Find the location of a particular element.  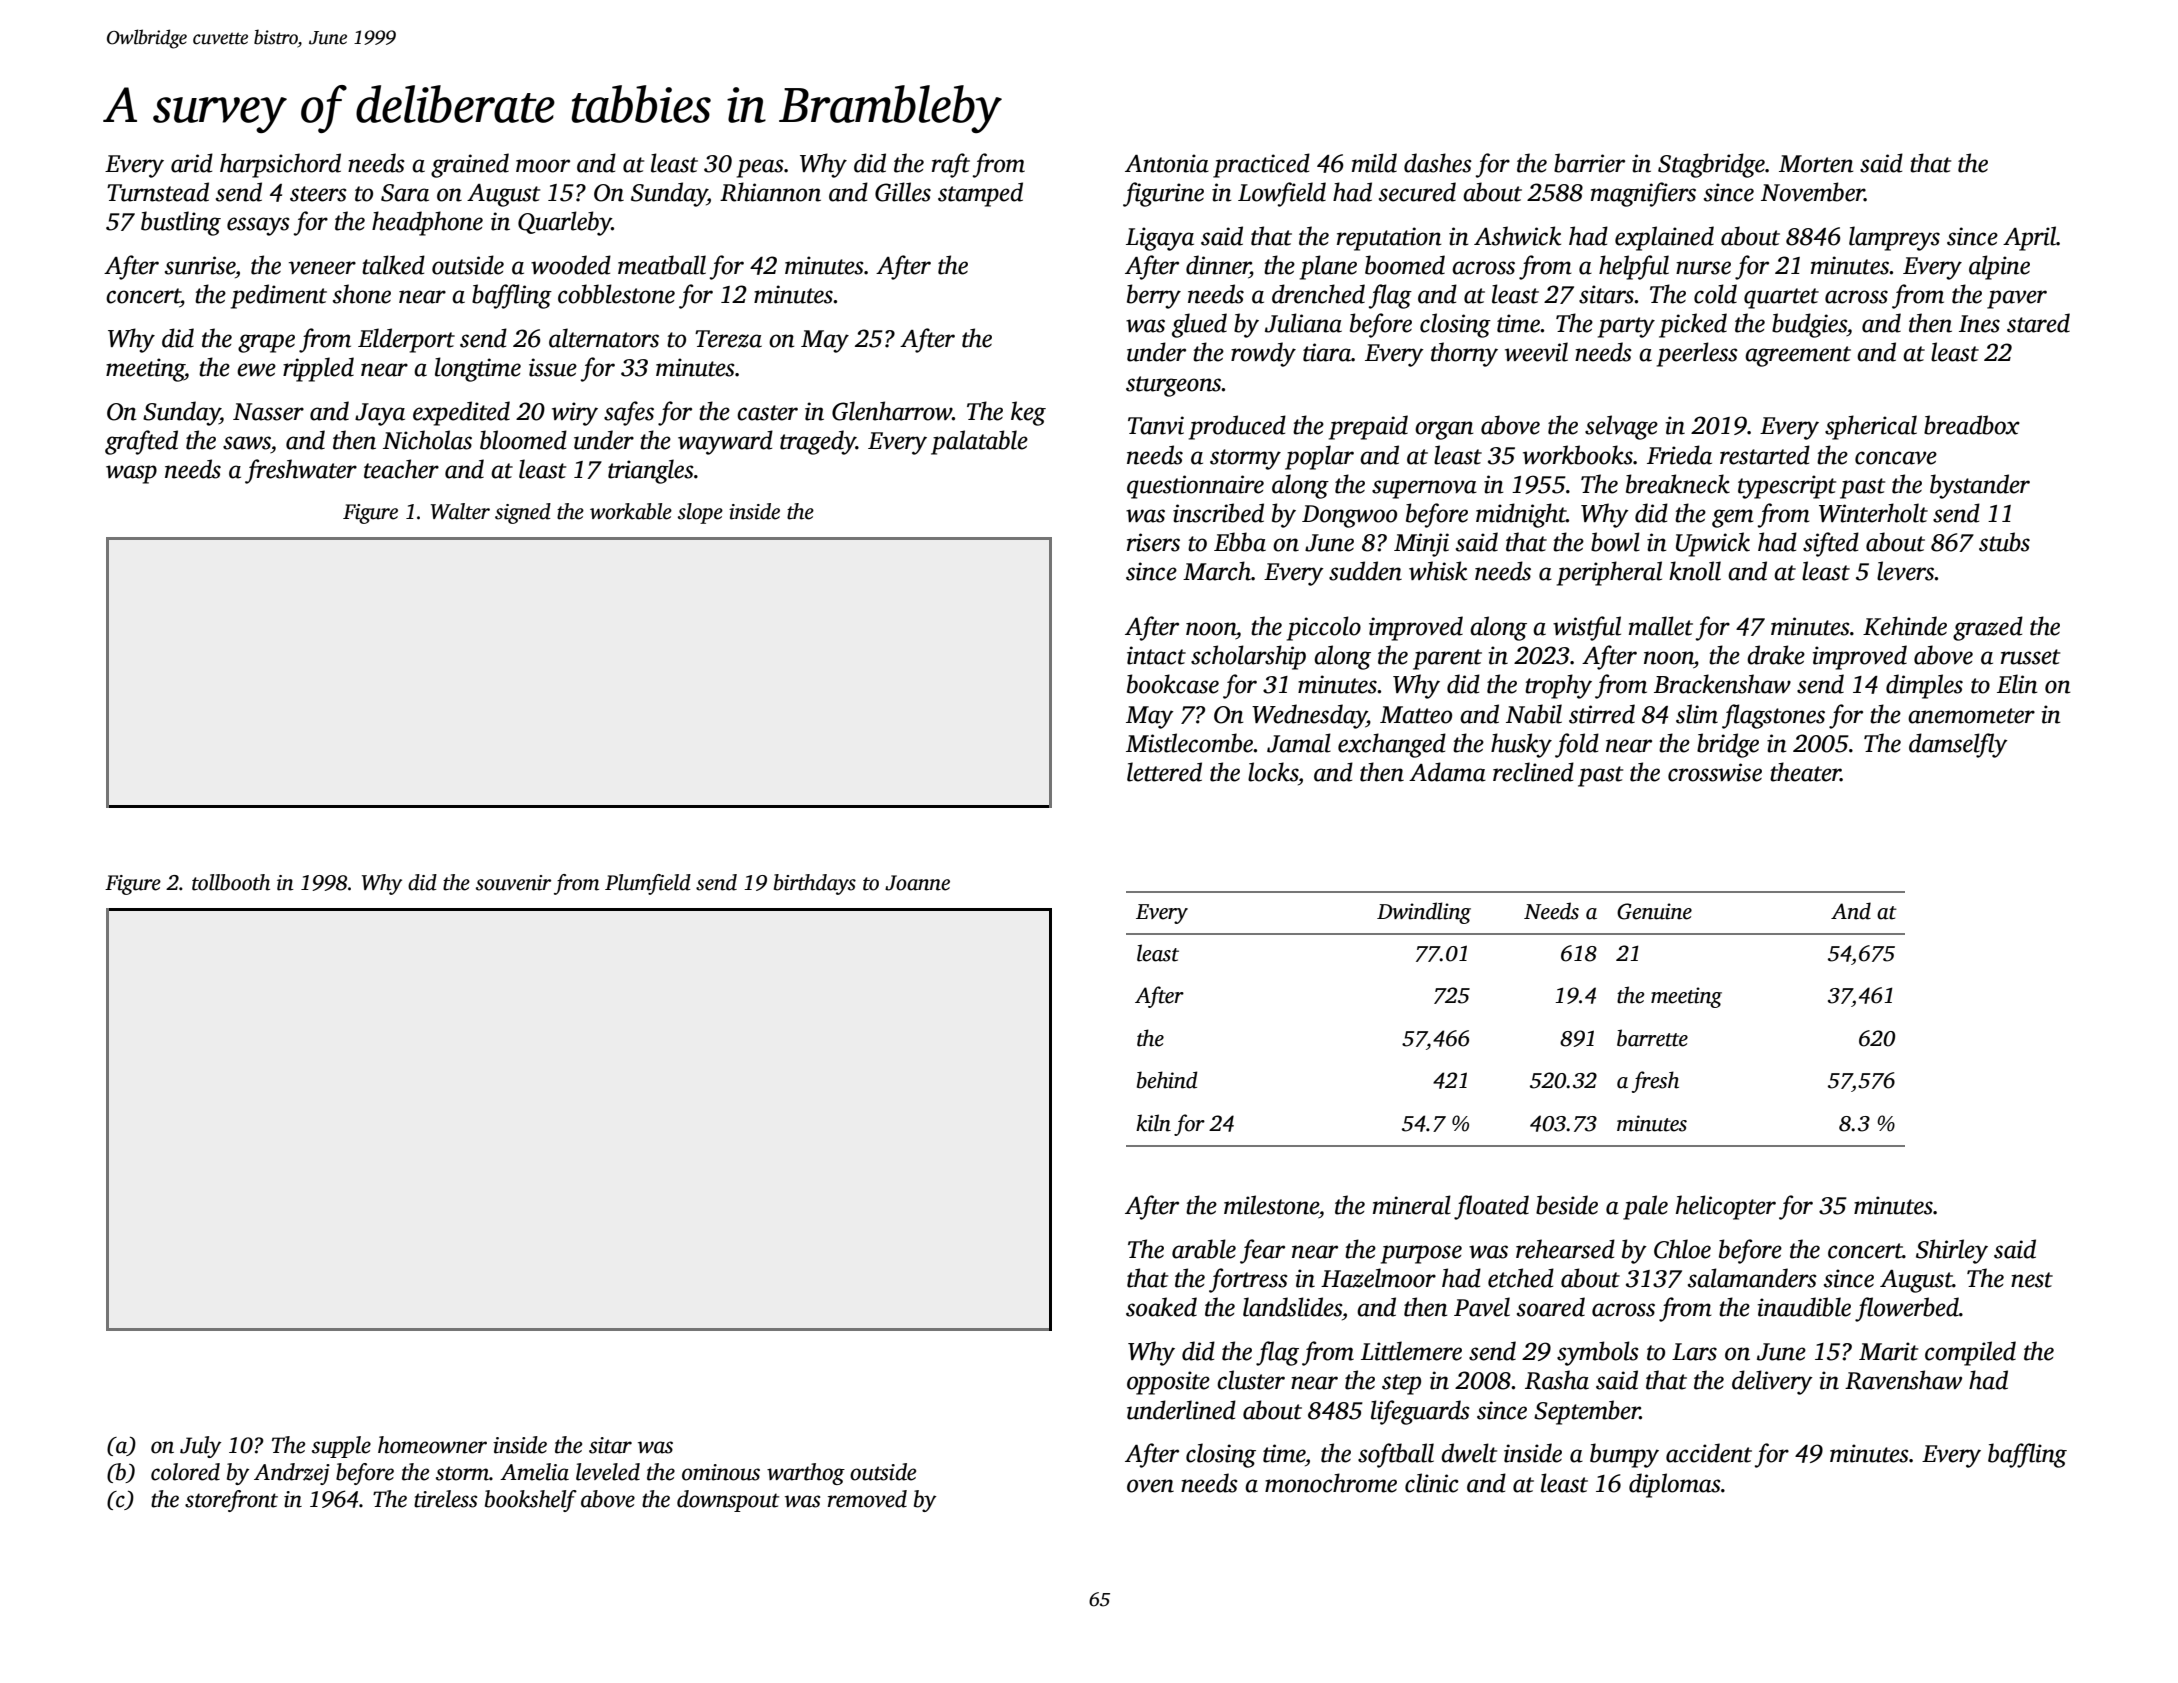

Antonia is located at coordinates (1167, 163).
